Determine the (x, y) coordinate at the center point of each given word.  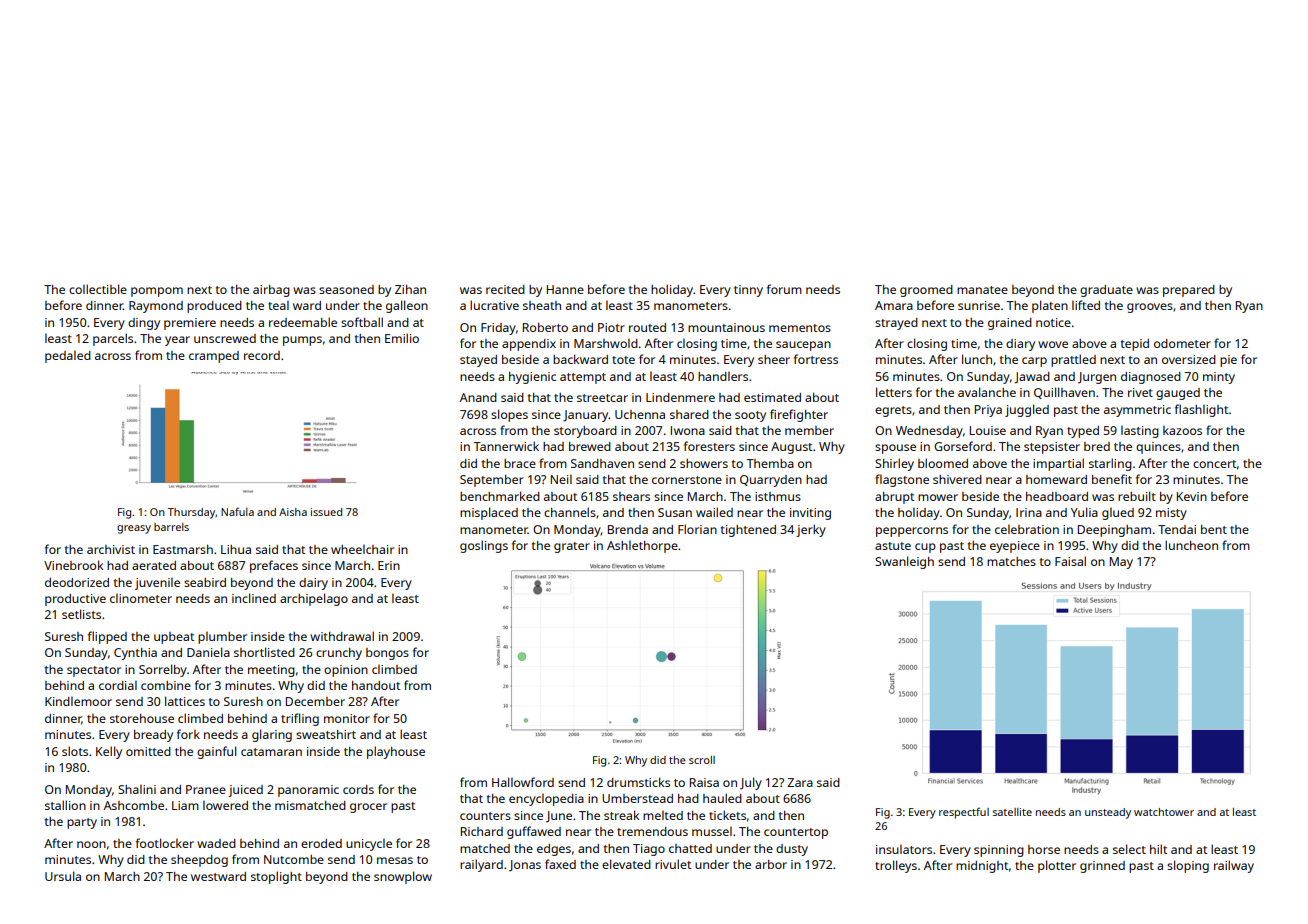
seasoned (346, 289)
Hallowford (523, 782)
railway (1234, 866)
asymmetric (1137, 411)
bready (153, 736)
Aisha (293, 512)
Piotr (611, 327)
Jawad (1032, 378)
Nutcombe (294, 859)
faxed (560, 864)
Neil (561, 479)
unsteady (1108, 813)
